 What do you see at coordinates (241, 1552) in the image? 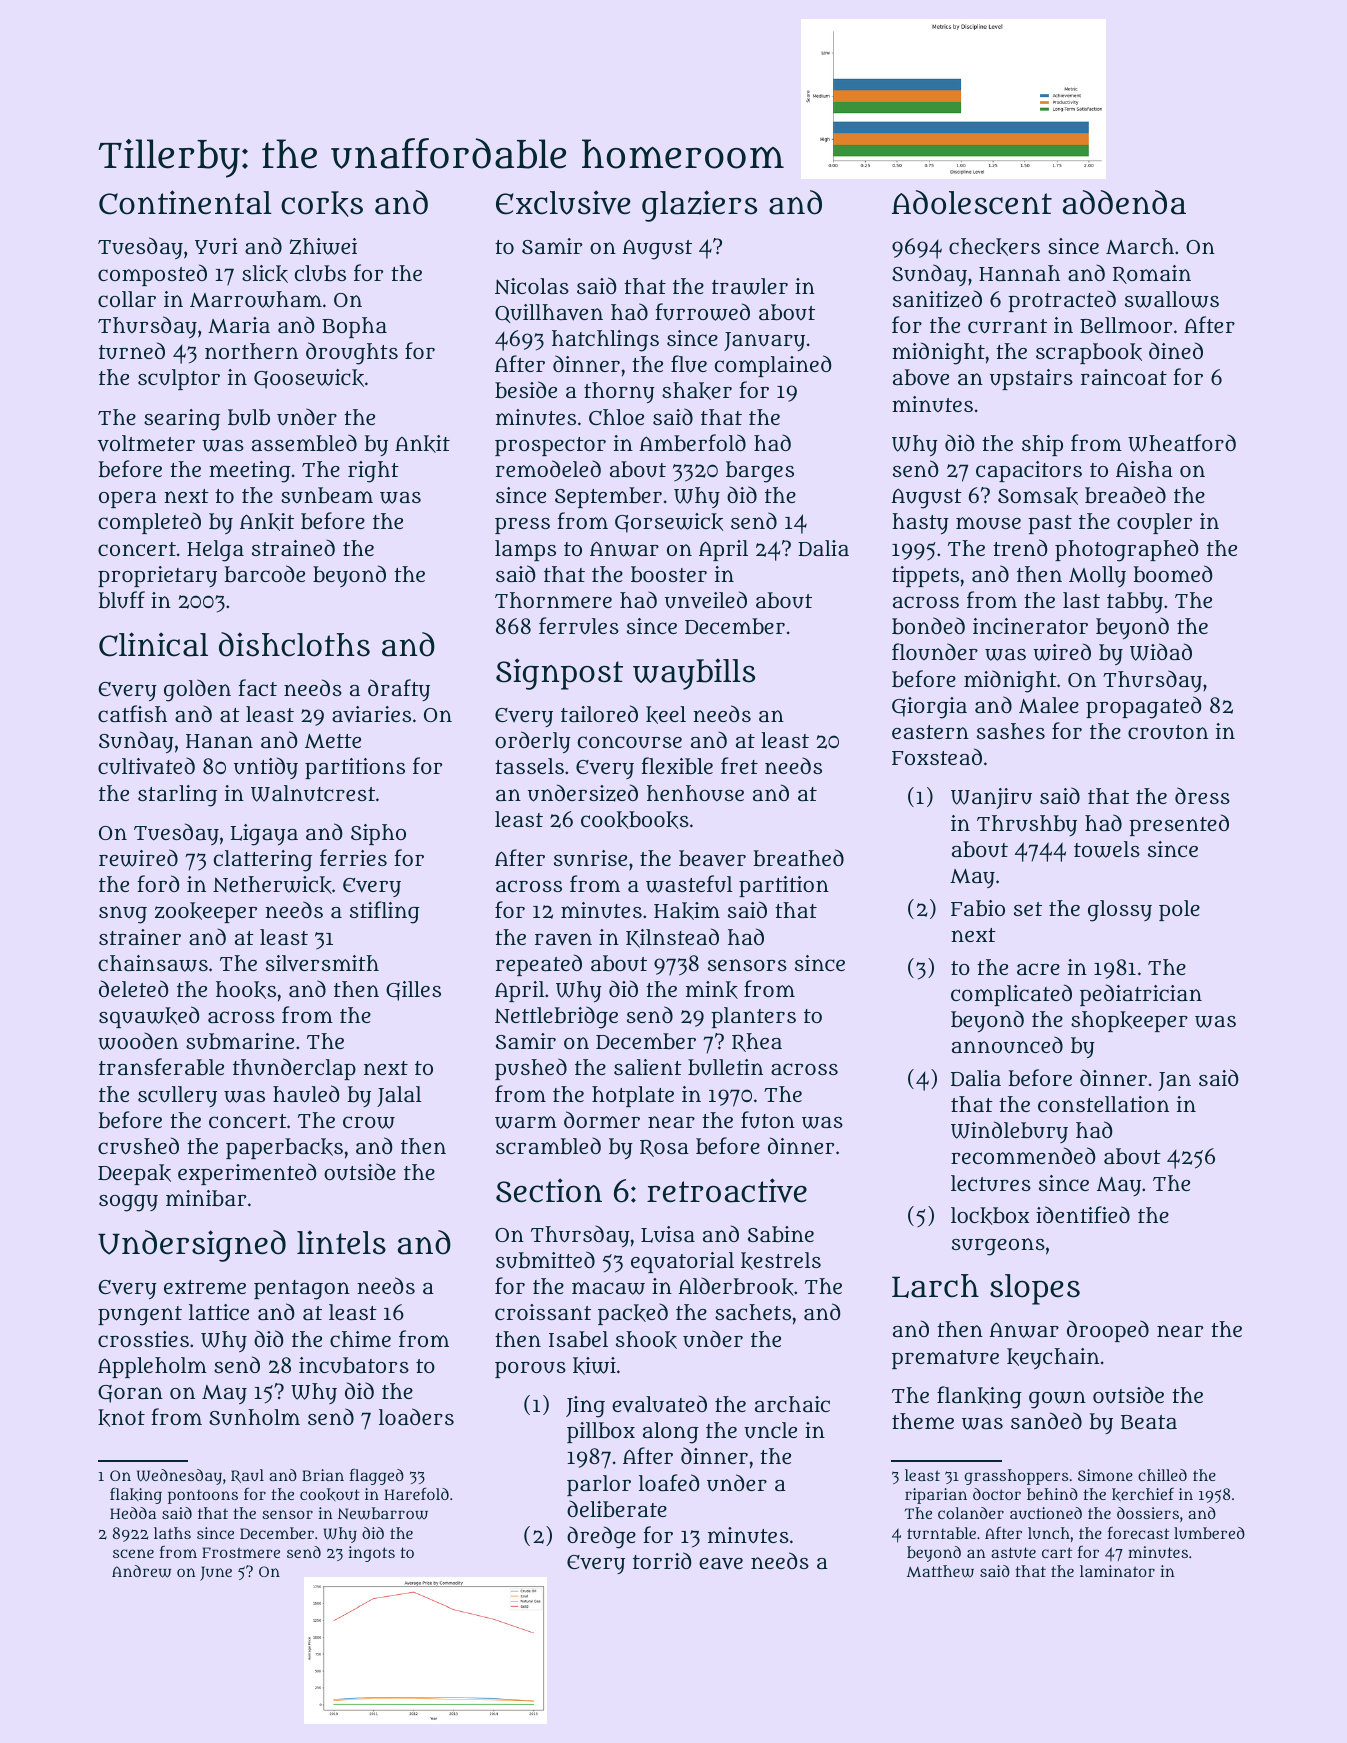
I see `Frostmere` at bounding box center [241, 1552].
